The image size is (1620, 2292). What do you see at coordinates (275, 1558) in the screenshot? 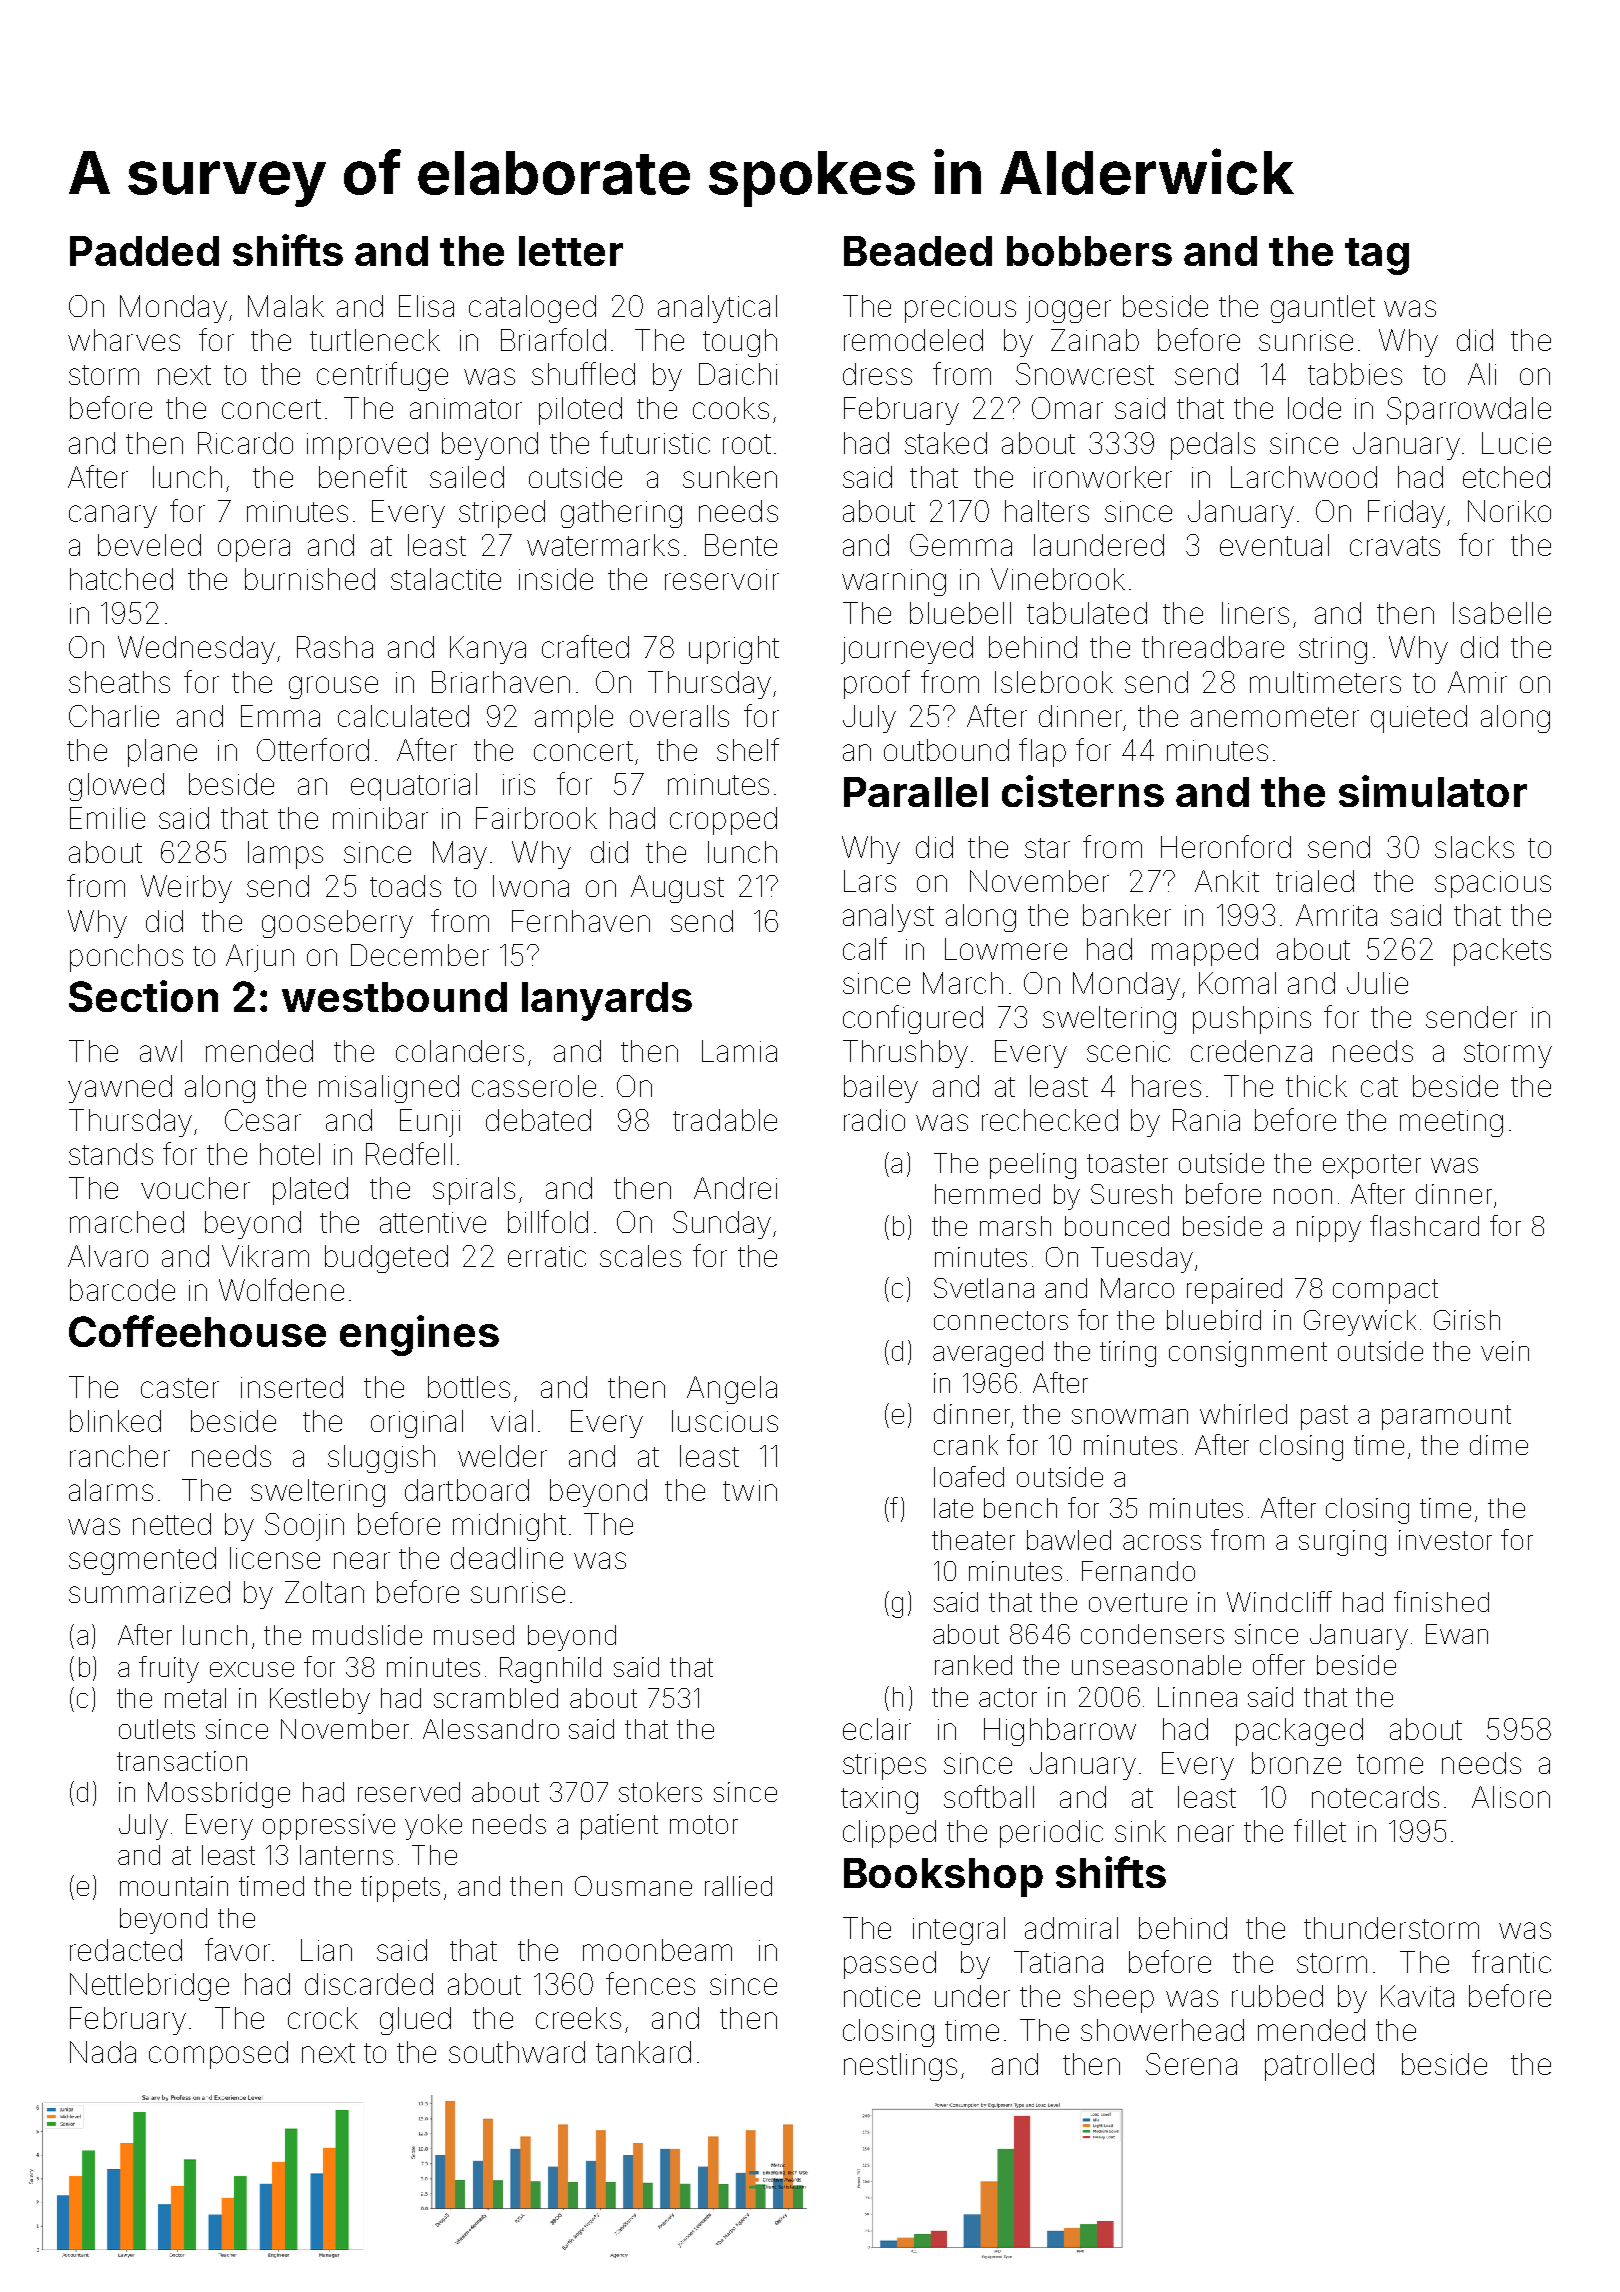
I see `license` at bounding box center [275, 1558].
